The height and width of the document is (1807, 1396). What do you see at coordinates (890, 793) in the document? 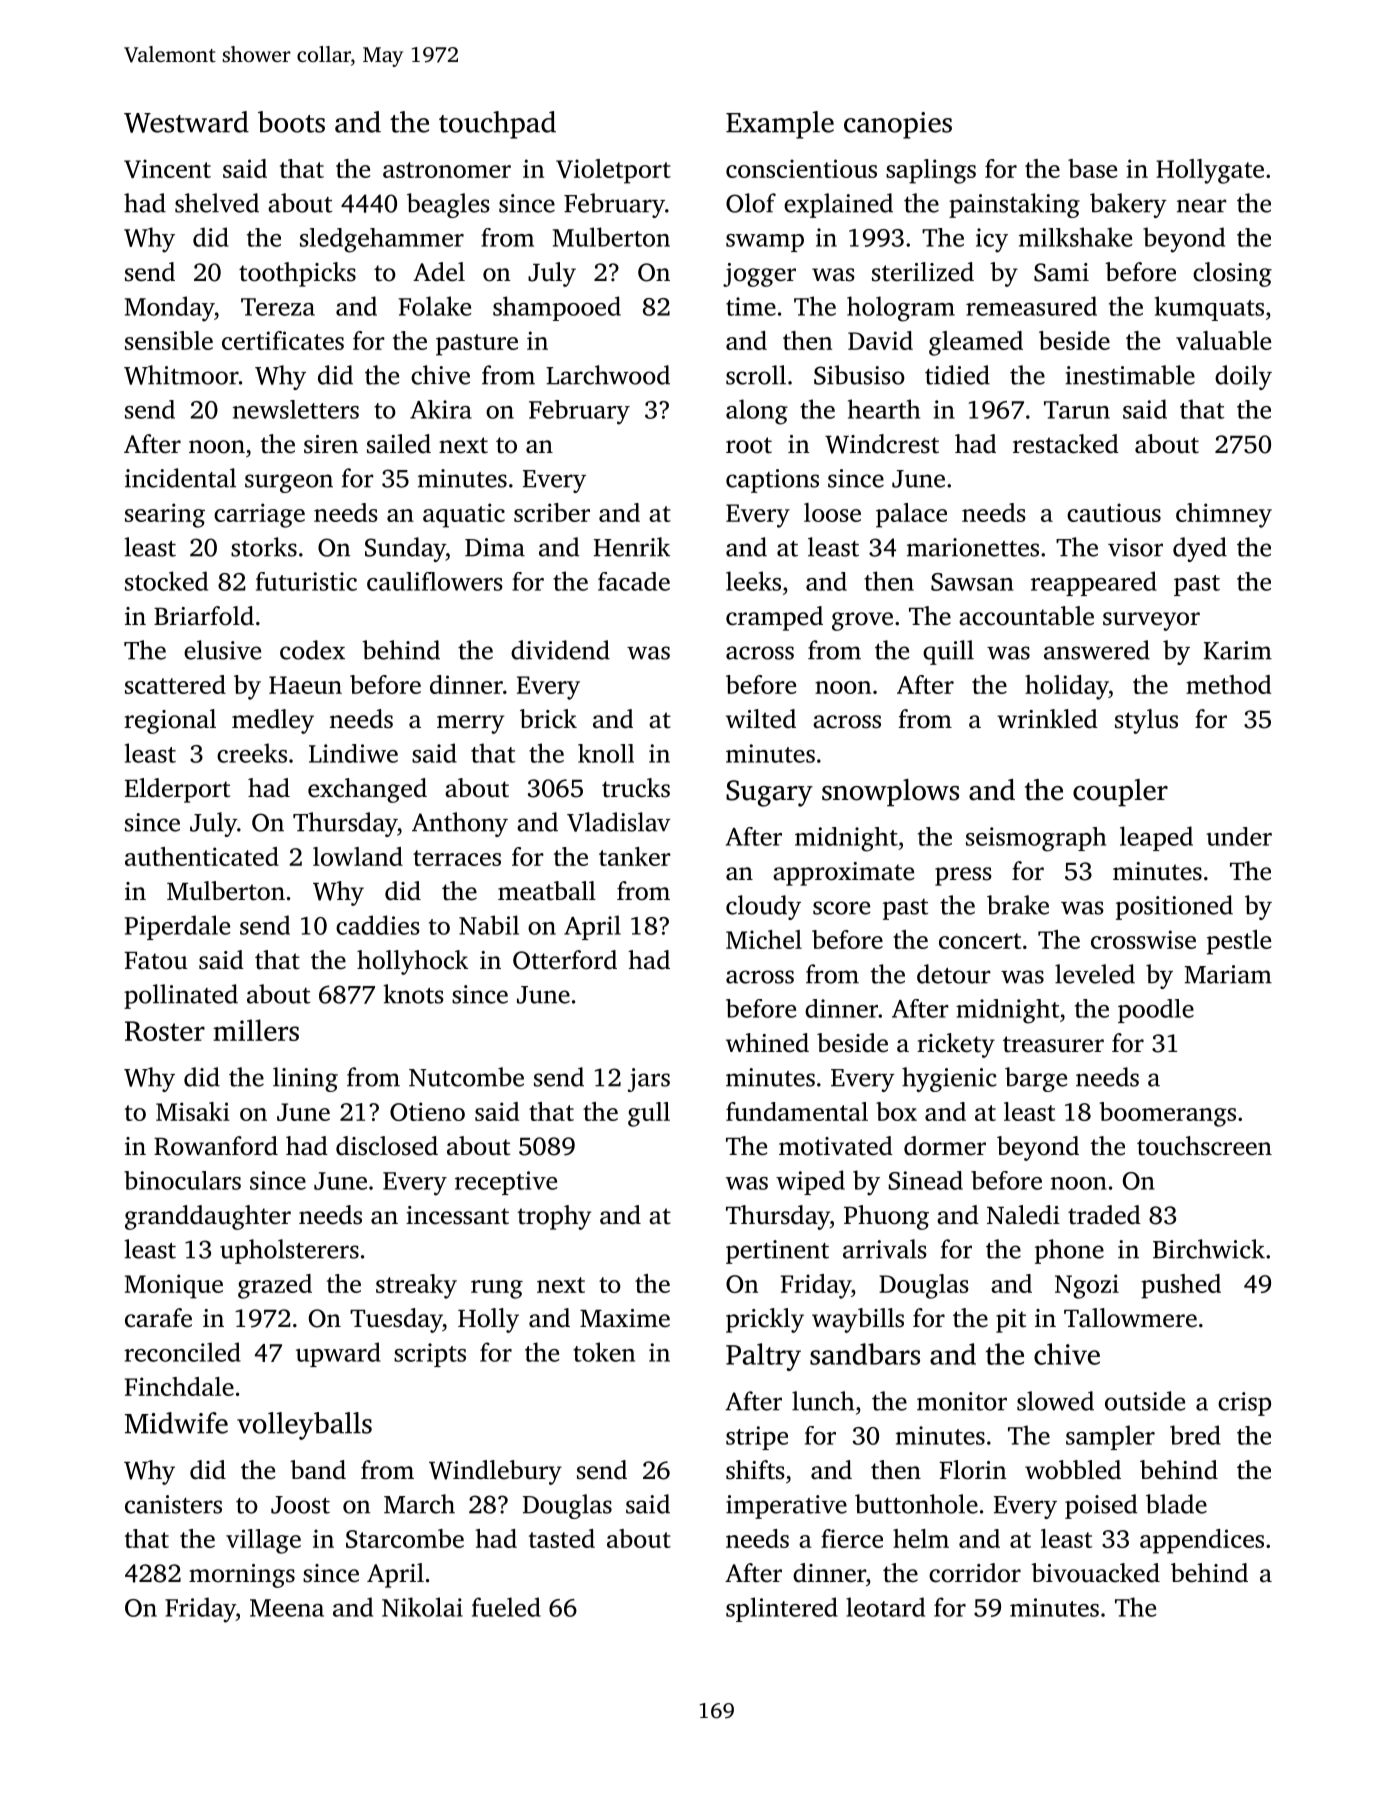
I see `snowplows` at bounding box center [890, 793].
